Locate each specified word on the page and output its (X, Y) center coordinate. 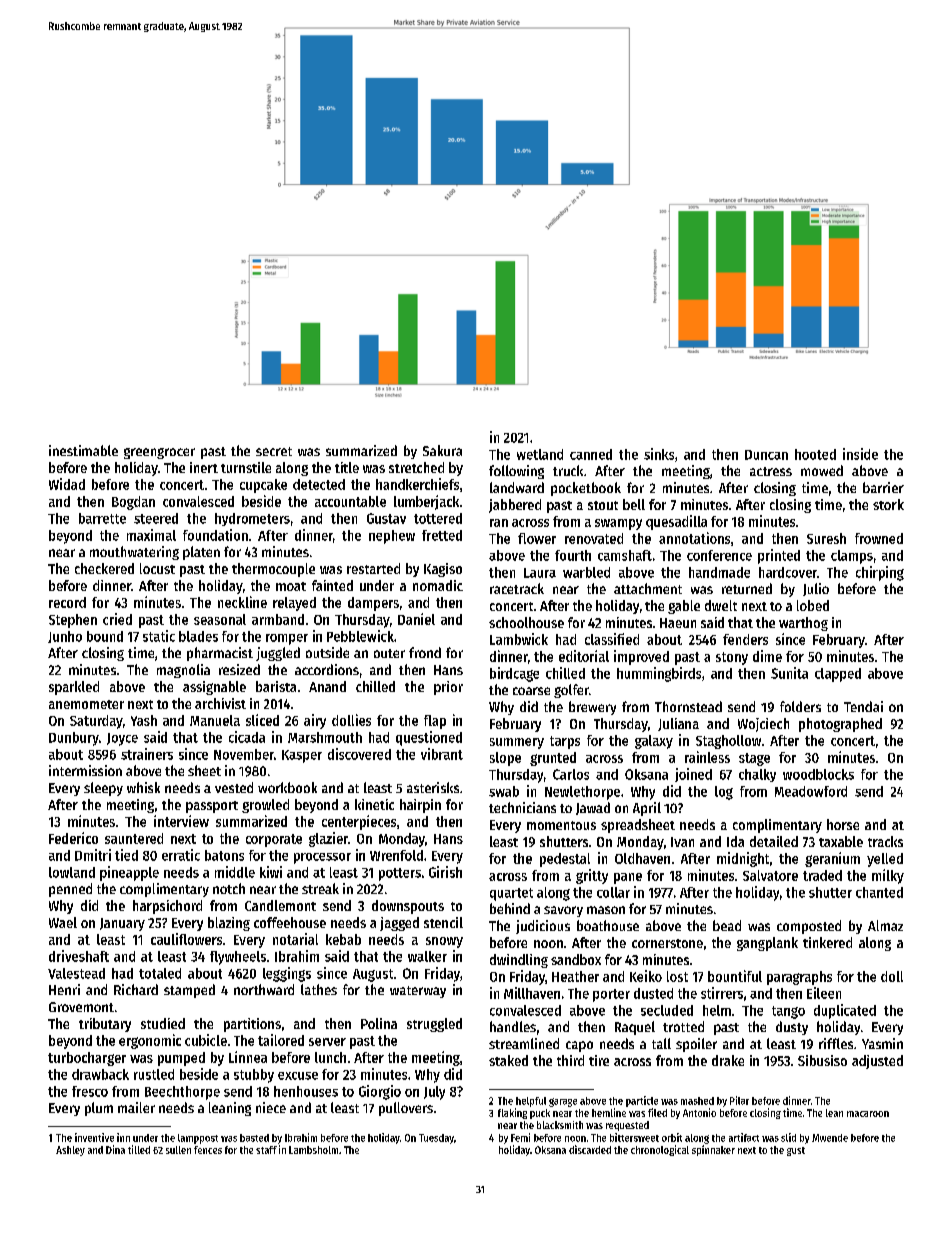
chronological (660, 1150)
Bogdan (133, 503)
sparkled (74, 688)
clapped (838, 675)
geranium (832, 859)
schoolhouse (526, 622)
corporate (274, 840)
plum (99, 1109)
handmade (719, 572)
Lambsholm (313, 1150)
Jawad (593, 808)
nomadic (438, 585)
